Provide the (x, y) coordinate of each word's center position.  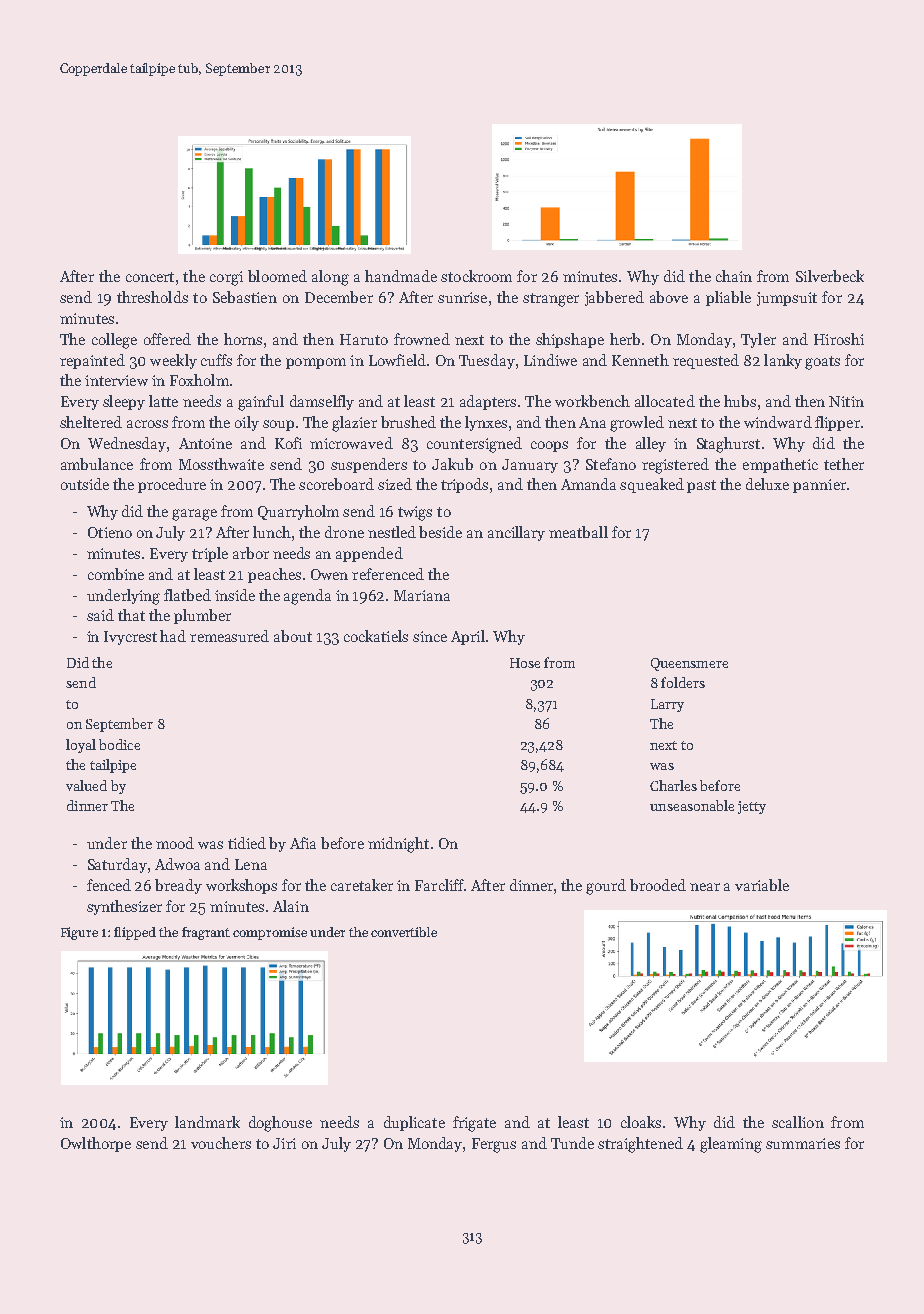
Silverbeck (830, 276)
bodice (119, 744)
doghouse (280, 1124)
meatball (578, 532)
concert (150, 277)
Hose (525, 663)
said (100, 615)
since (430, 636)
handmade (401, 276)
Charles (673, 785)
